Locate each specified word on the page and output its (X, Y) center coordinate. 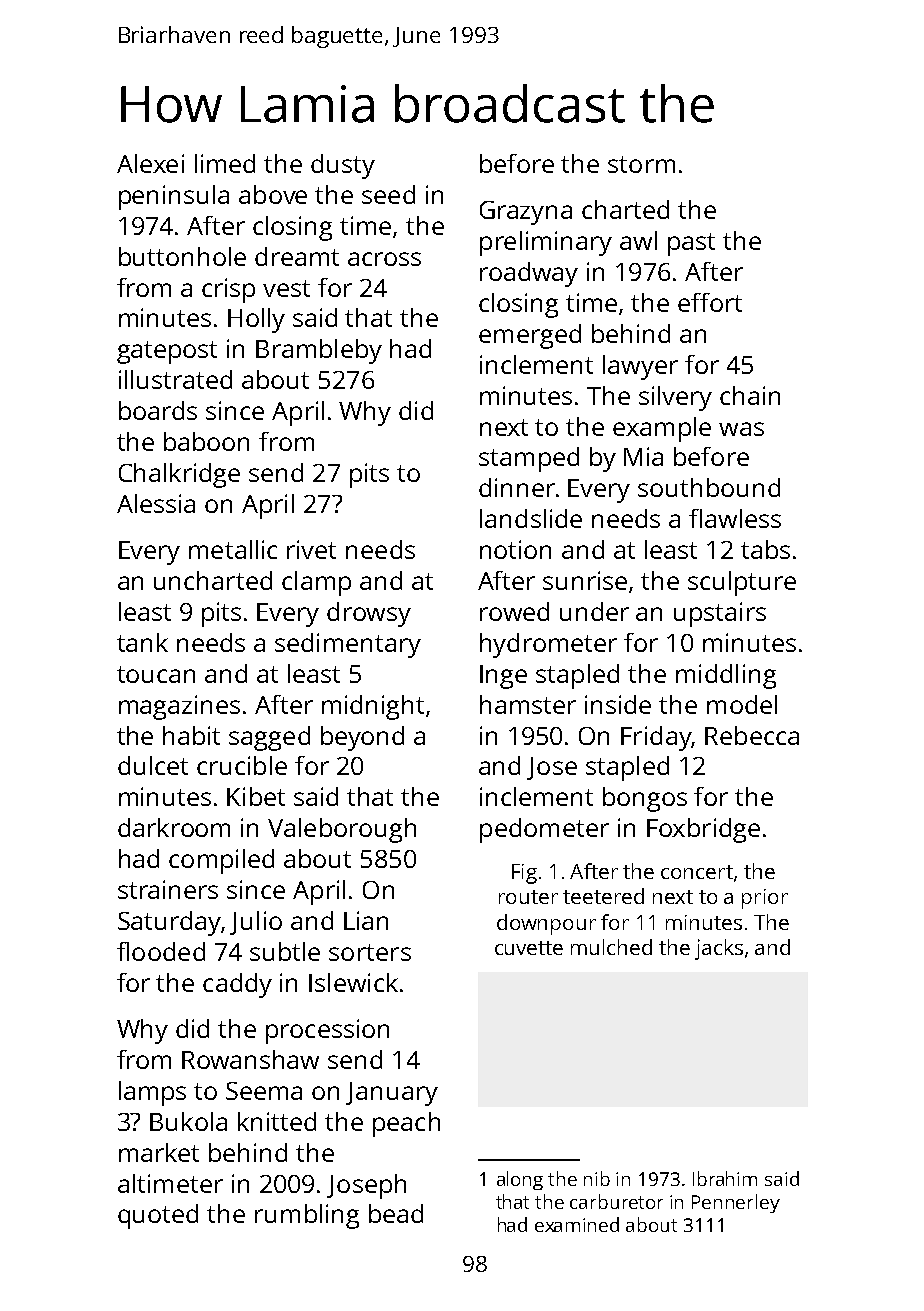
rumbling (307, 1216)
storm (641, 164)
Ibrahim (725, 1178)
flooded (161, 951)
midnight (373, 707)
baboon (206, 441)
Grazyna (526, 213)
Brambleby (319, 351)
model (742, 704)
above (273, 194)
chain (750, 395)
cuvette (529, 948)
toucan (156, 674)
